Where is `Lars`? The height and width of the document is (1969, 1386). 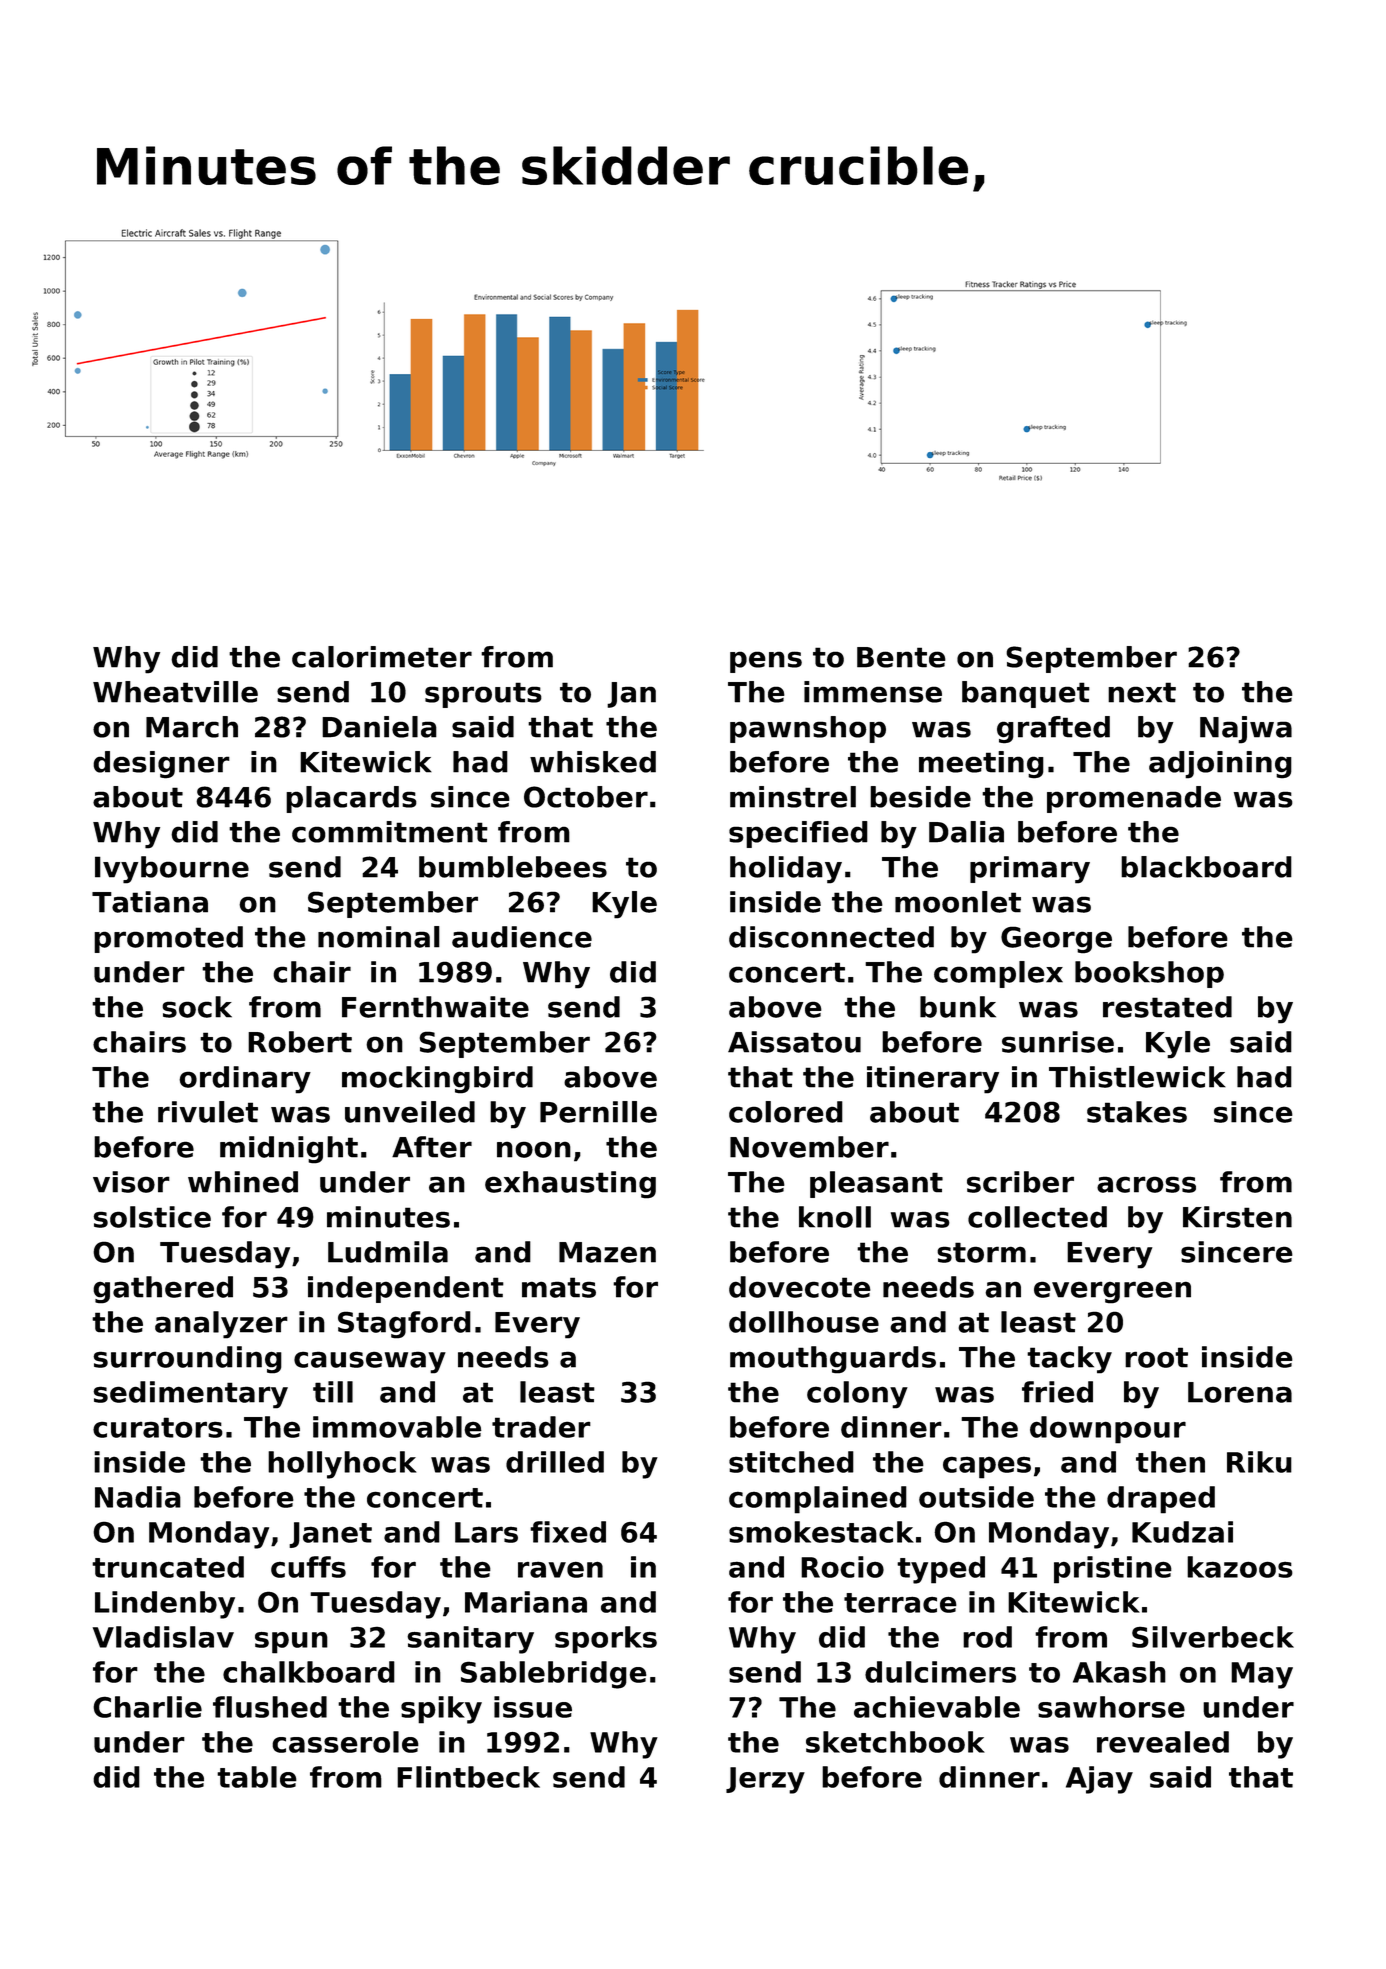
Lars is located at coordinates (486, 1532).
